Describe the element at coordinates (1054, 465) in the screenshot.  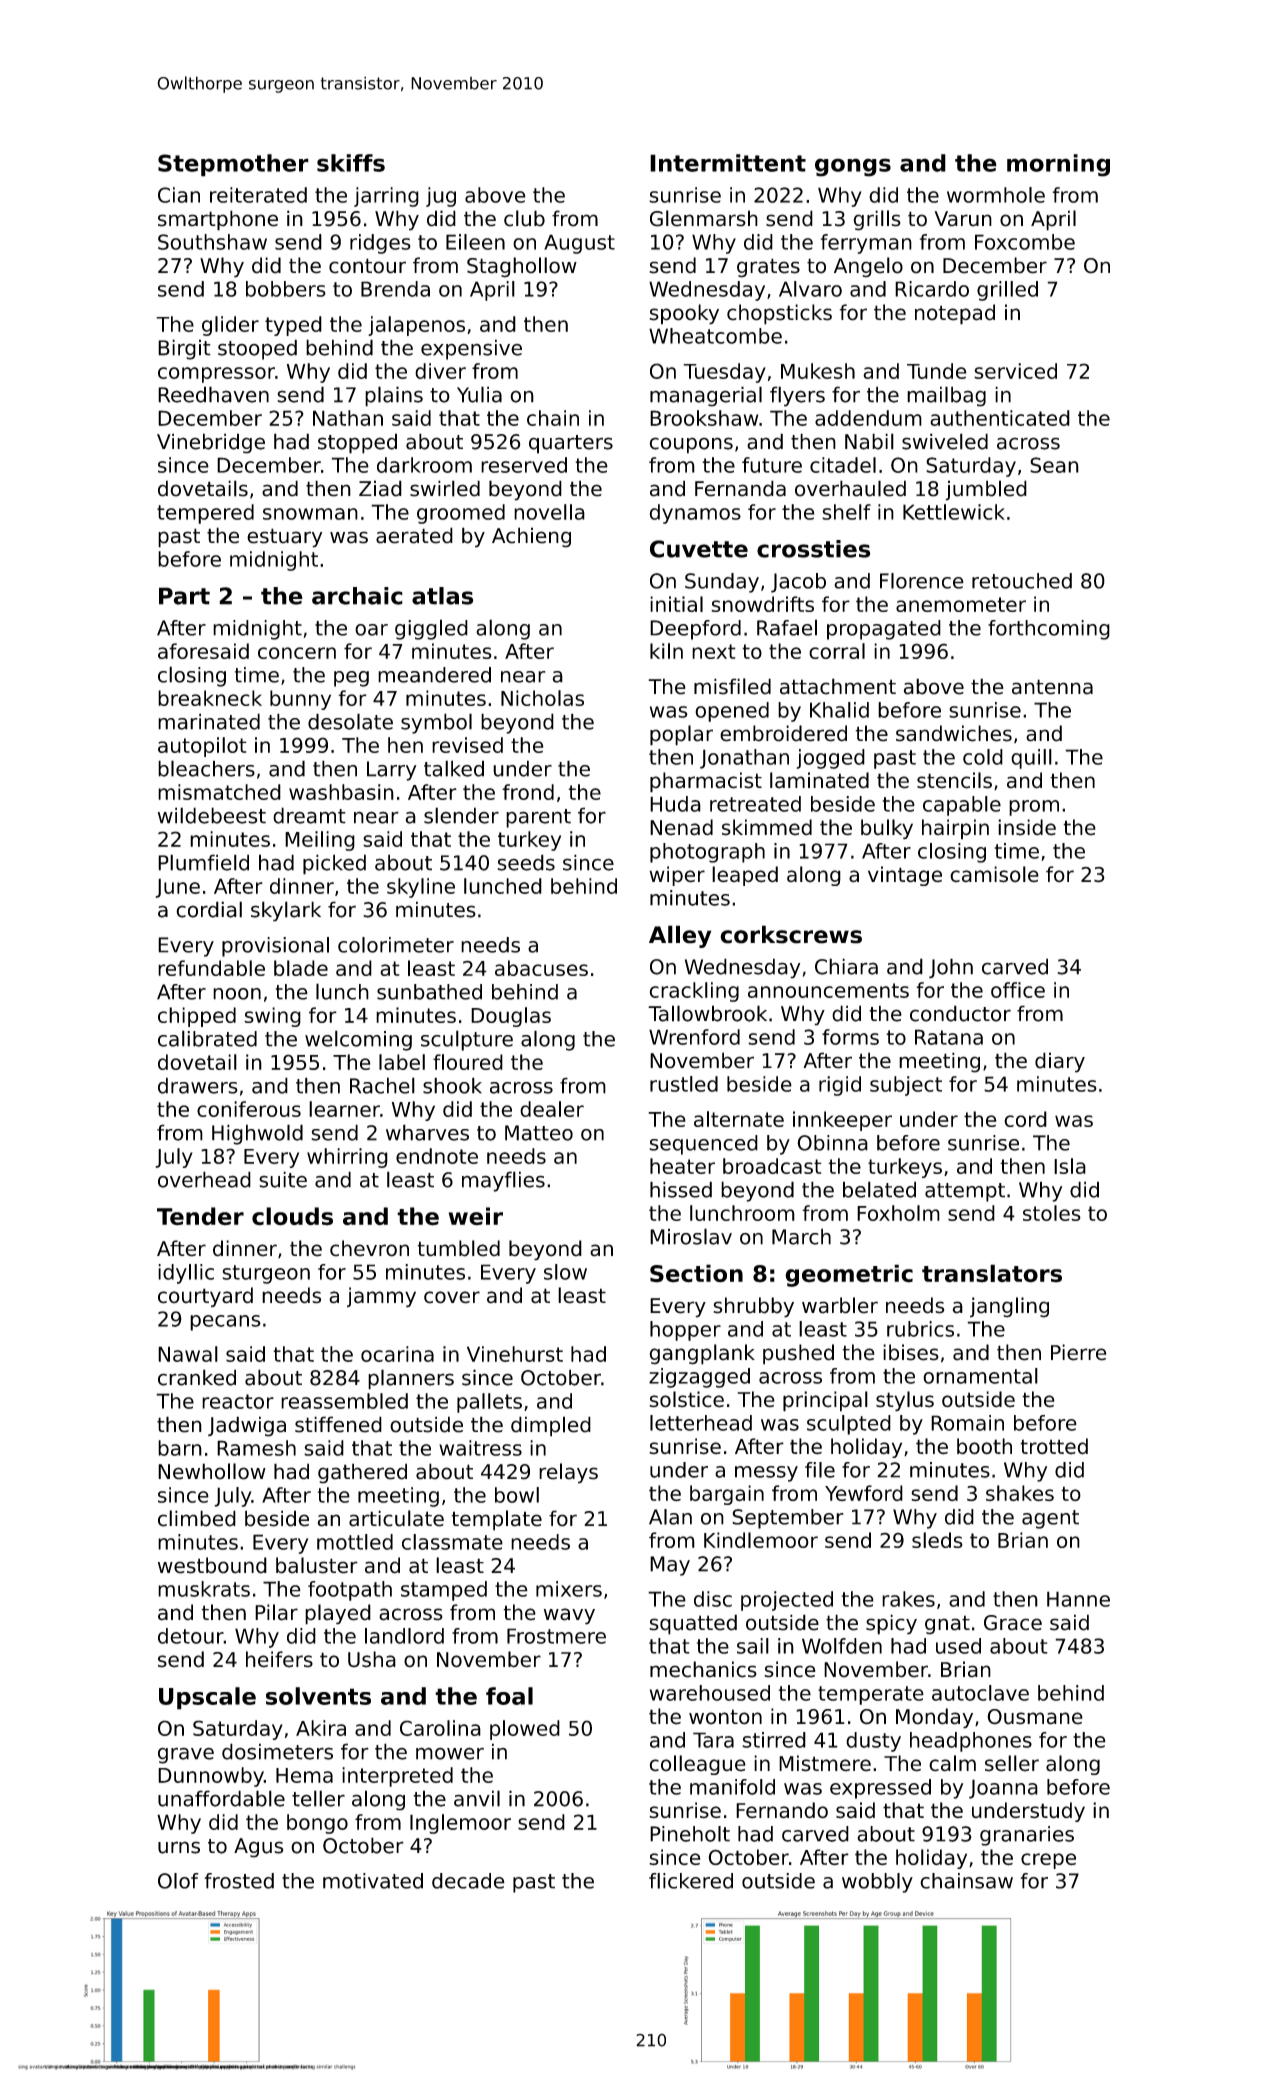
I see `Sean` at that location.
